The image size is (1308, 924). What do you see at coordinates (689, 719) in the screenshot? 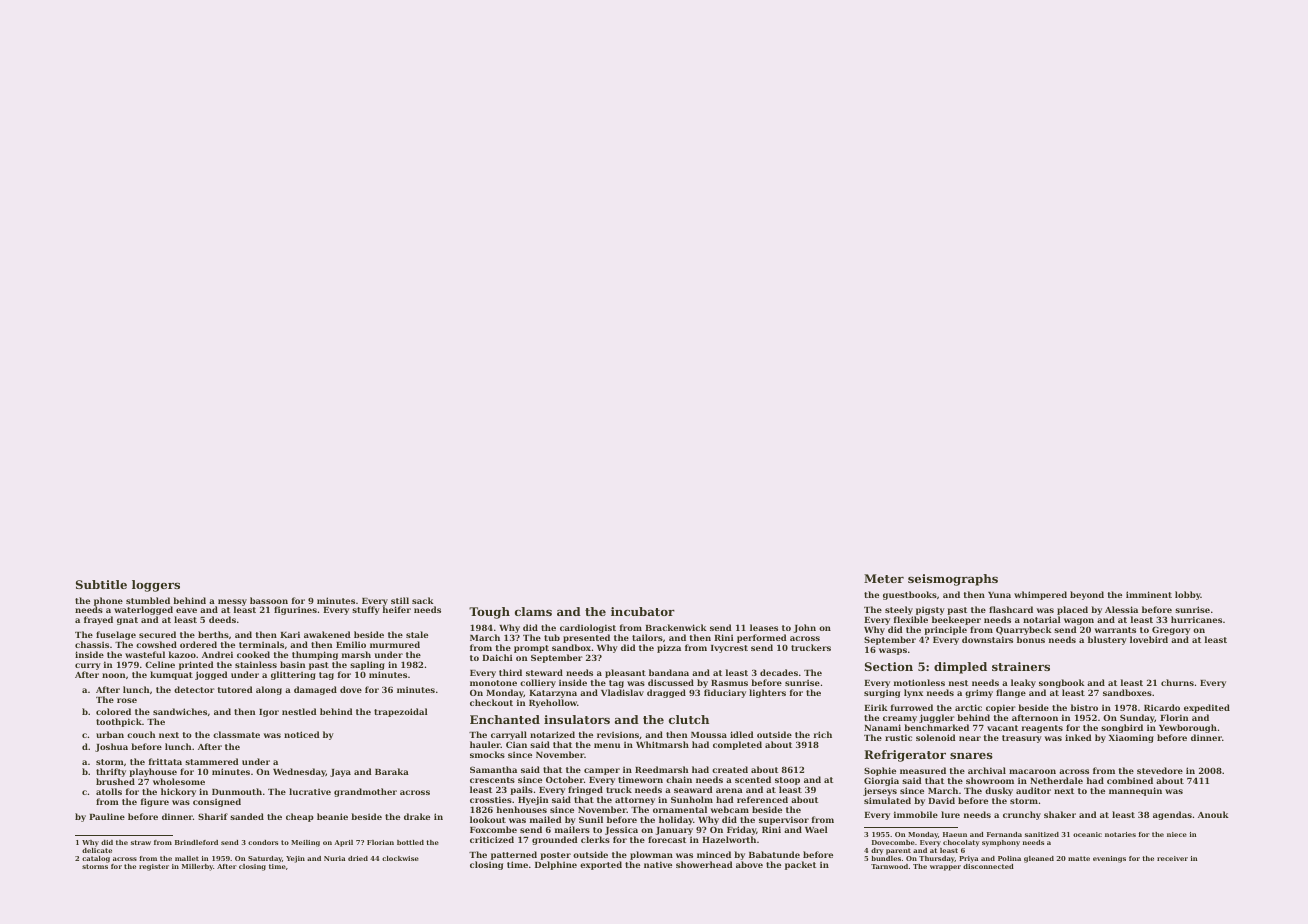
I see `clutch` at bounding box center [689, 719].
